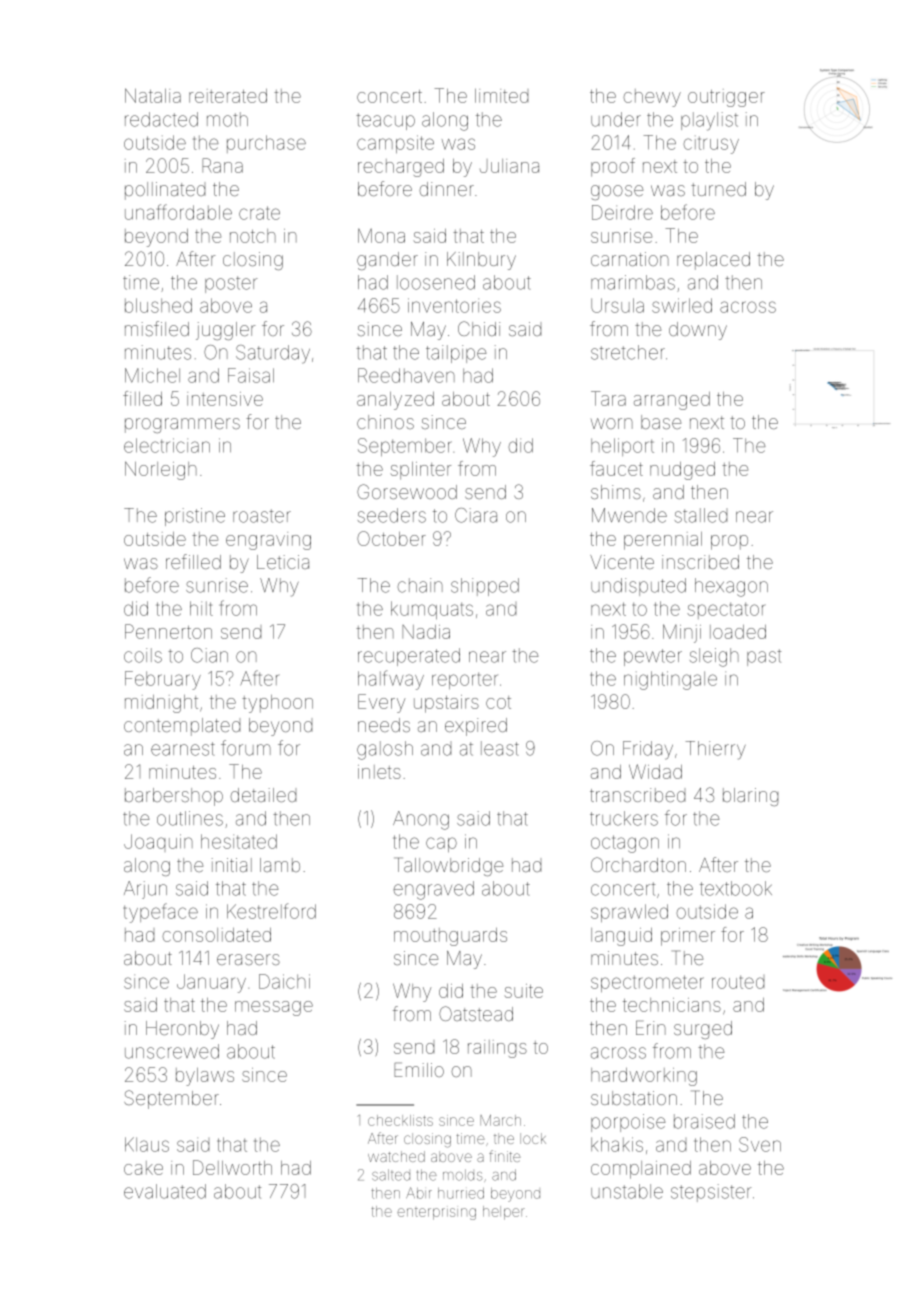 The height and width of the image is (1316, 908). I want to click on limited, so click(501, 96).
